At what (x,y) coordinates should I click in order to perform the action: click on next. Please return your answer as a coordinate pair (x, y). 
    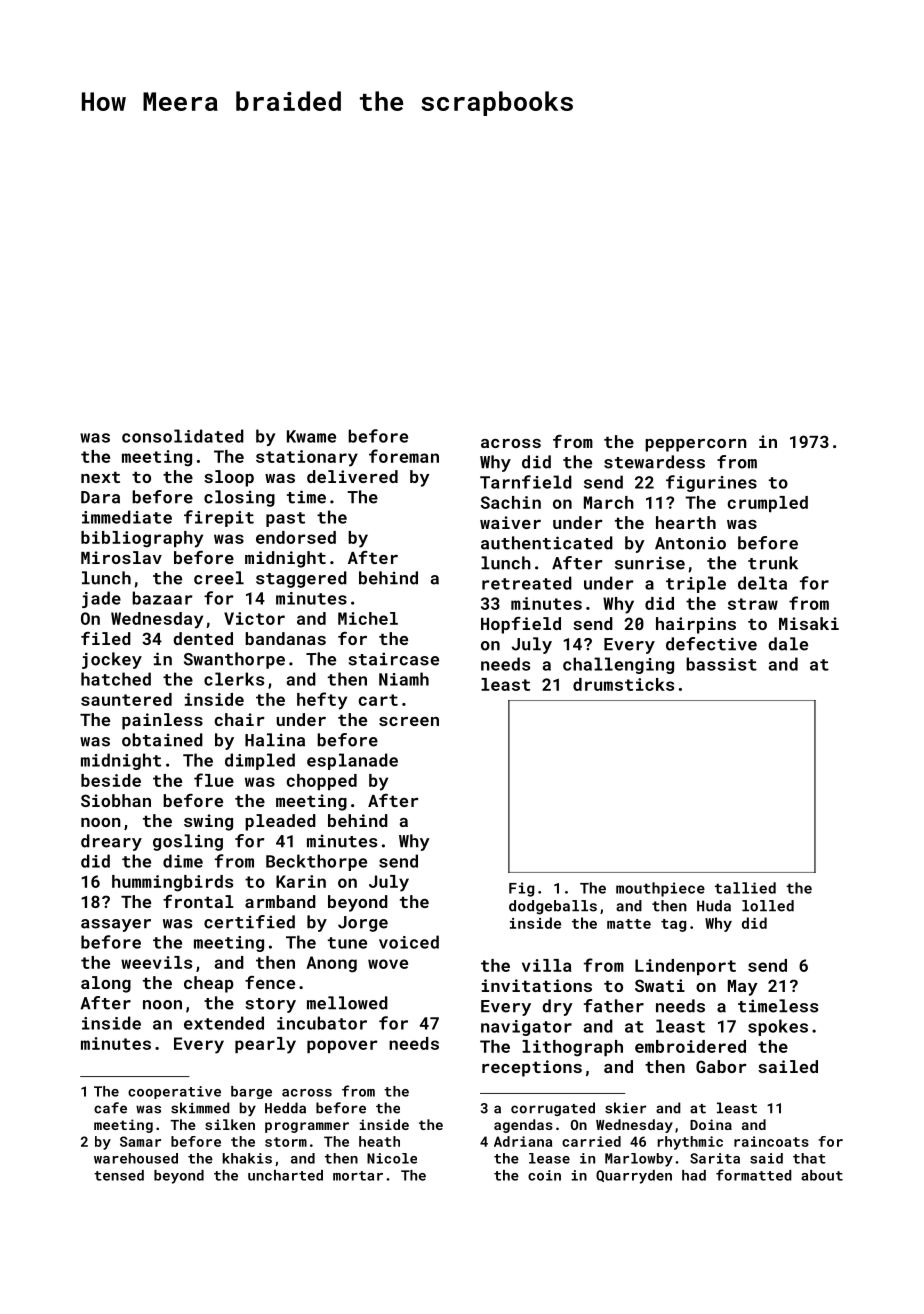
    Looking at the image, I should click on (100, 477).
